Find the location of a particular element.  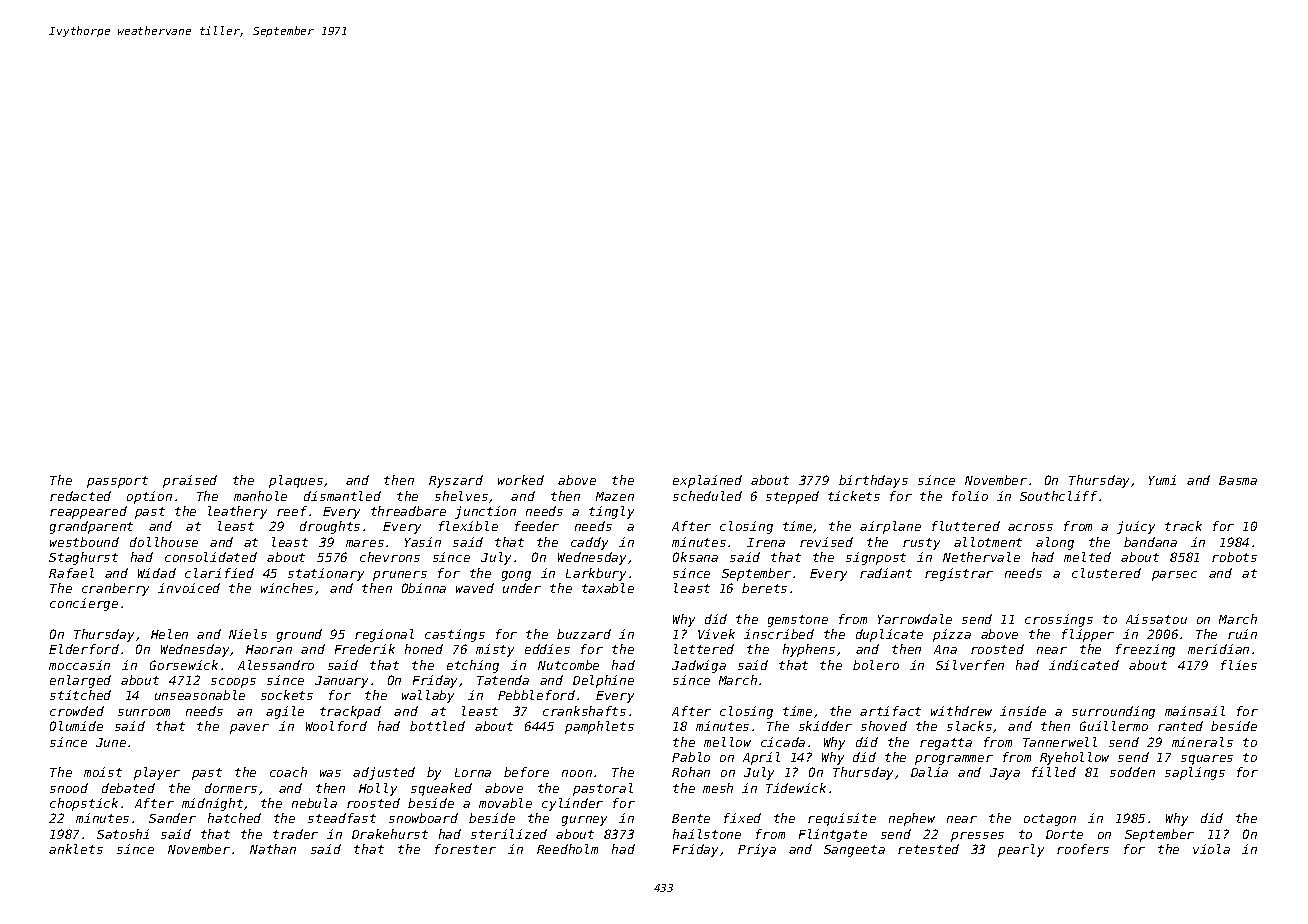

winches is located at coordinates (287, 588).
